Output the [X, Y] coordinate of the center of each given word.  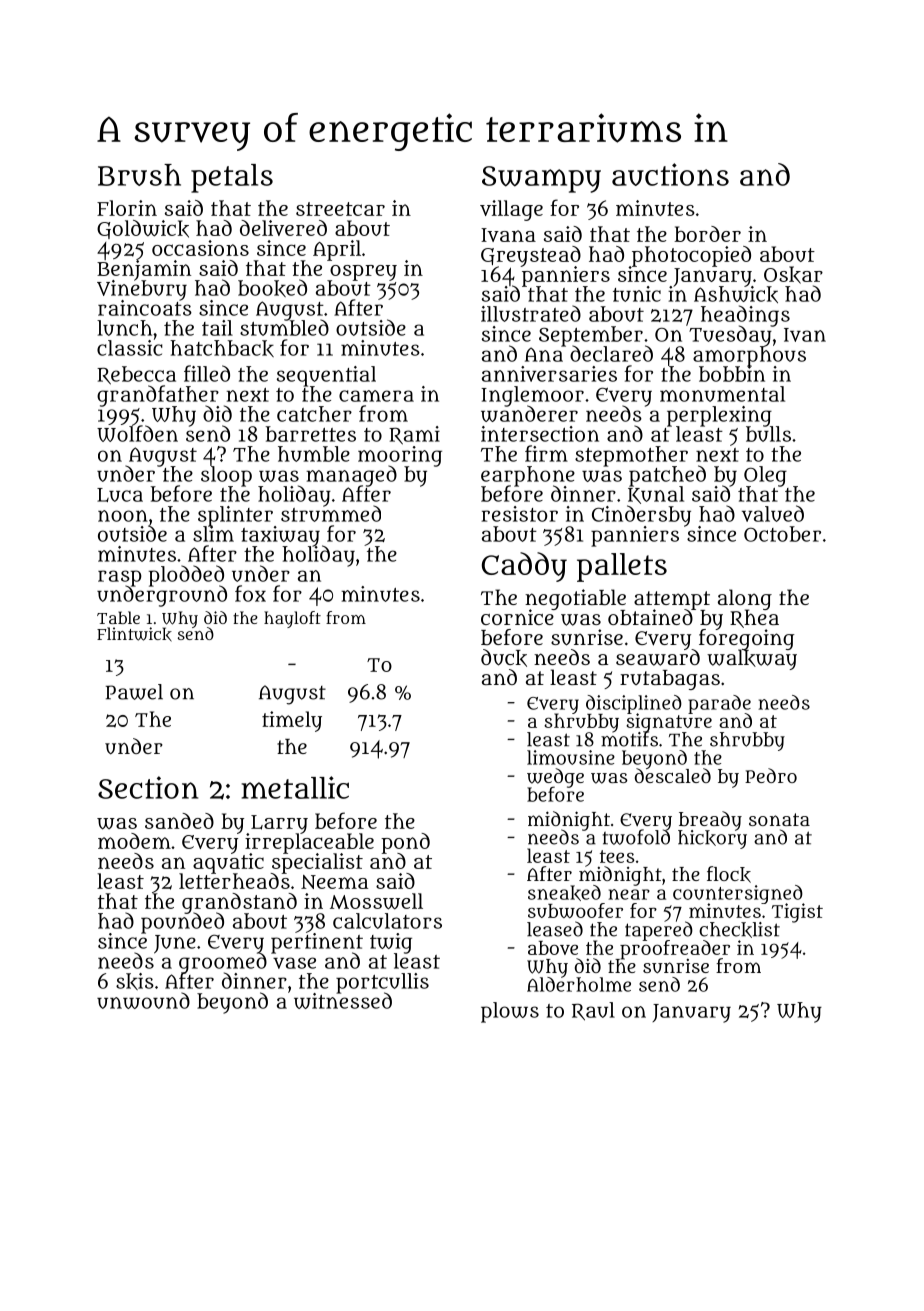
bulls [768, 434]
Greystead [531, 256]
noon [123, 516]
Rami [414, 435]
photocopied [691, 256]
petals [232, 178]
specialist [317, 863]
